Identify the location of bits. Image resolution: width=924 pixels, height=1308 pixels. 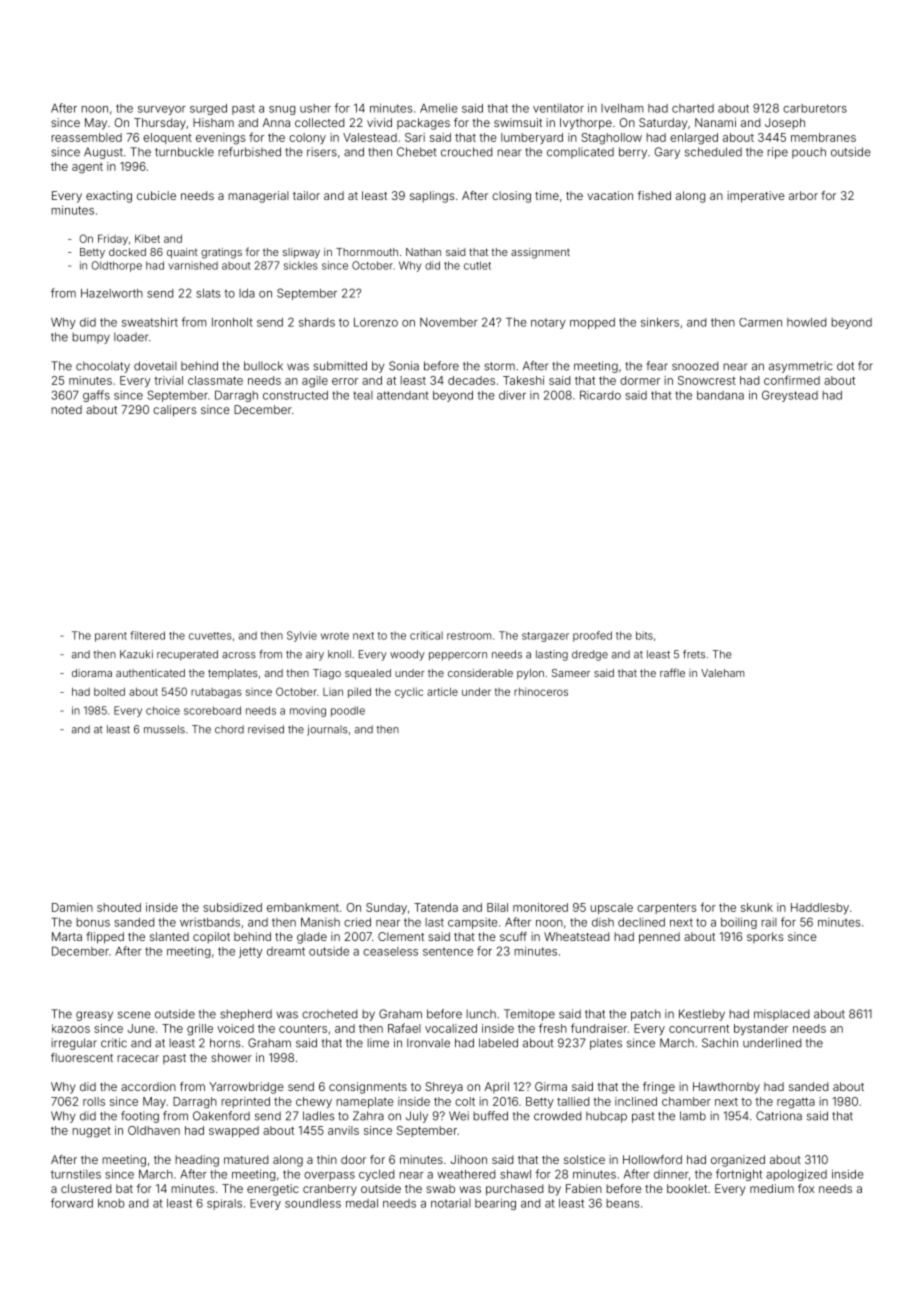
(644, 635).
